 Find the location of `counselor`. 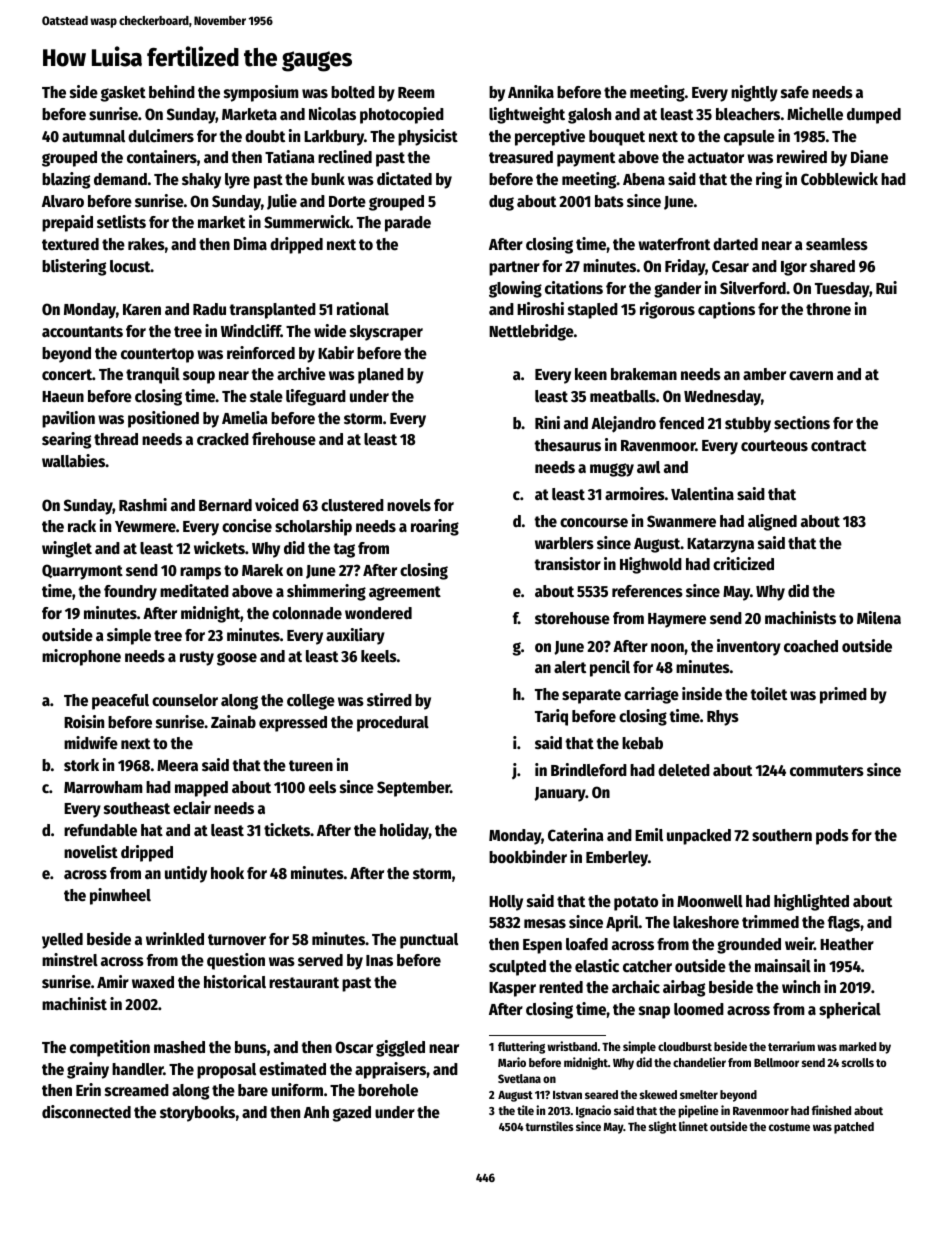

counselor is located at coordinates (185, 700).
